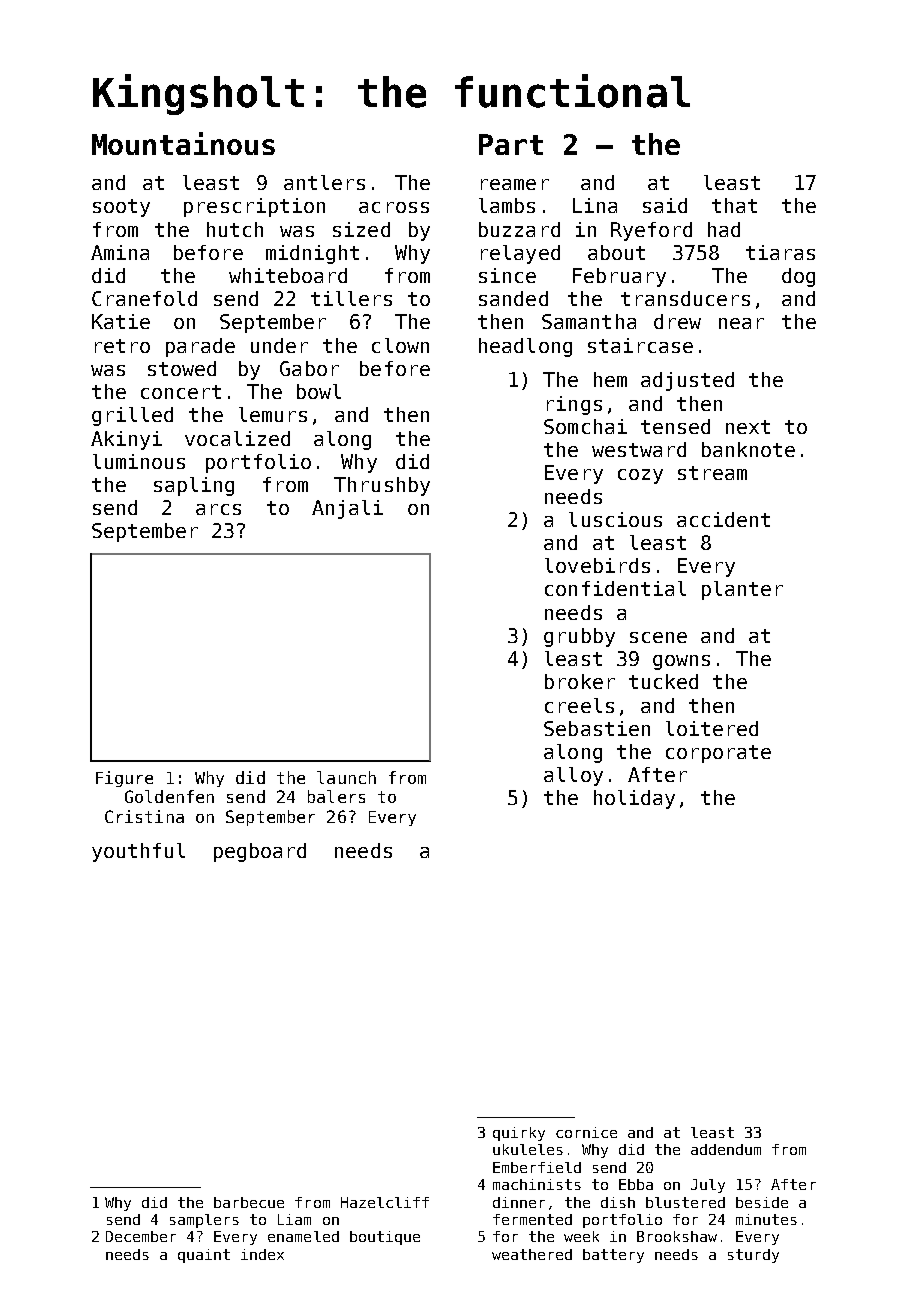 Image resolution: width=908 pixels, height=1316 pixels. What do you see at coordinates (726, 1149) in the document?
I see `addendum` at bounding box center [726, 1149].
